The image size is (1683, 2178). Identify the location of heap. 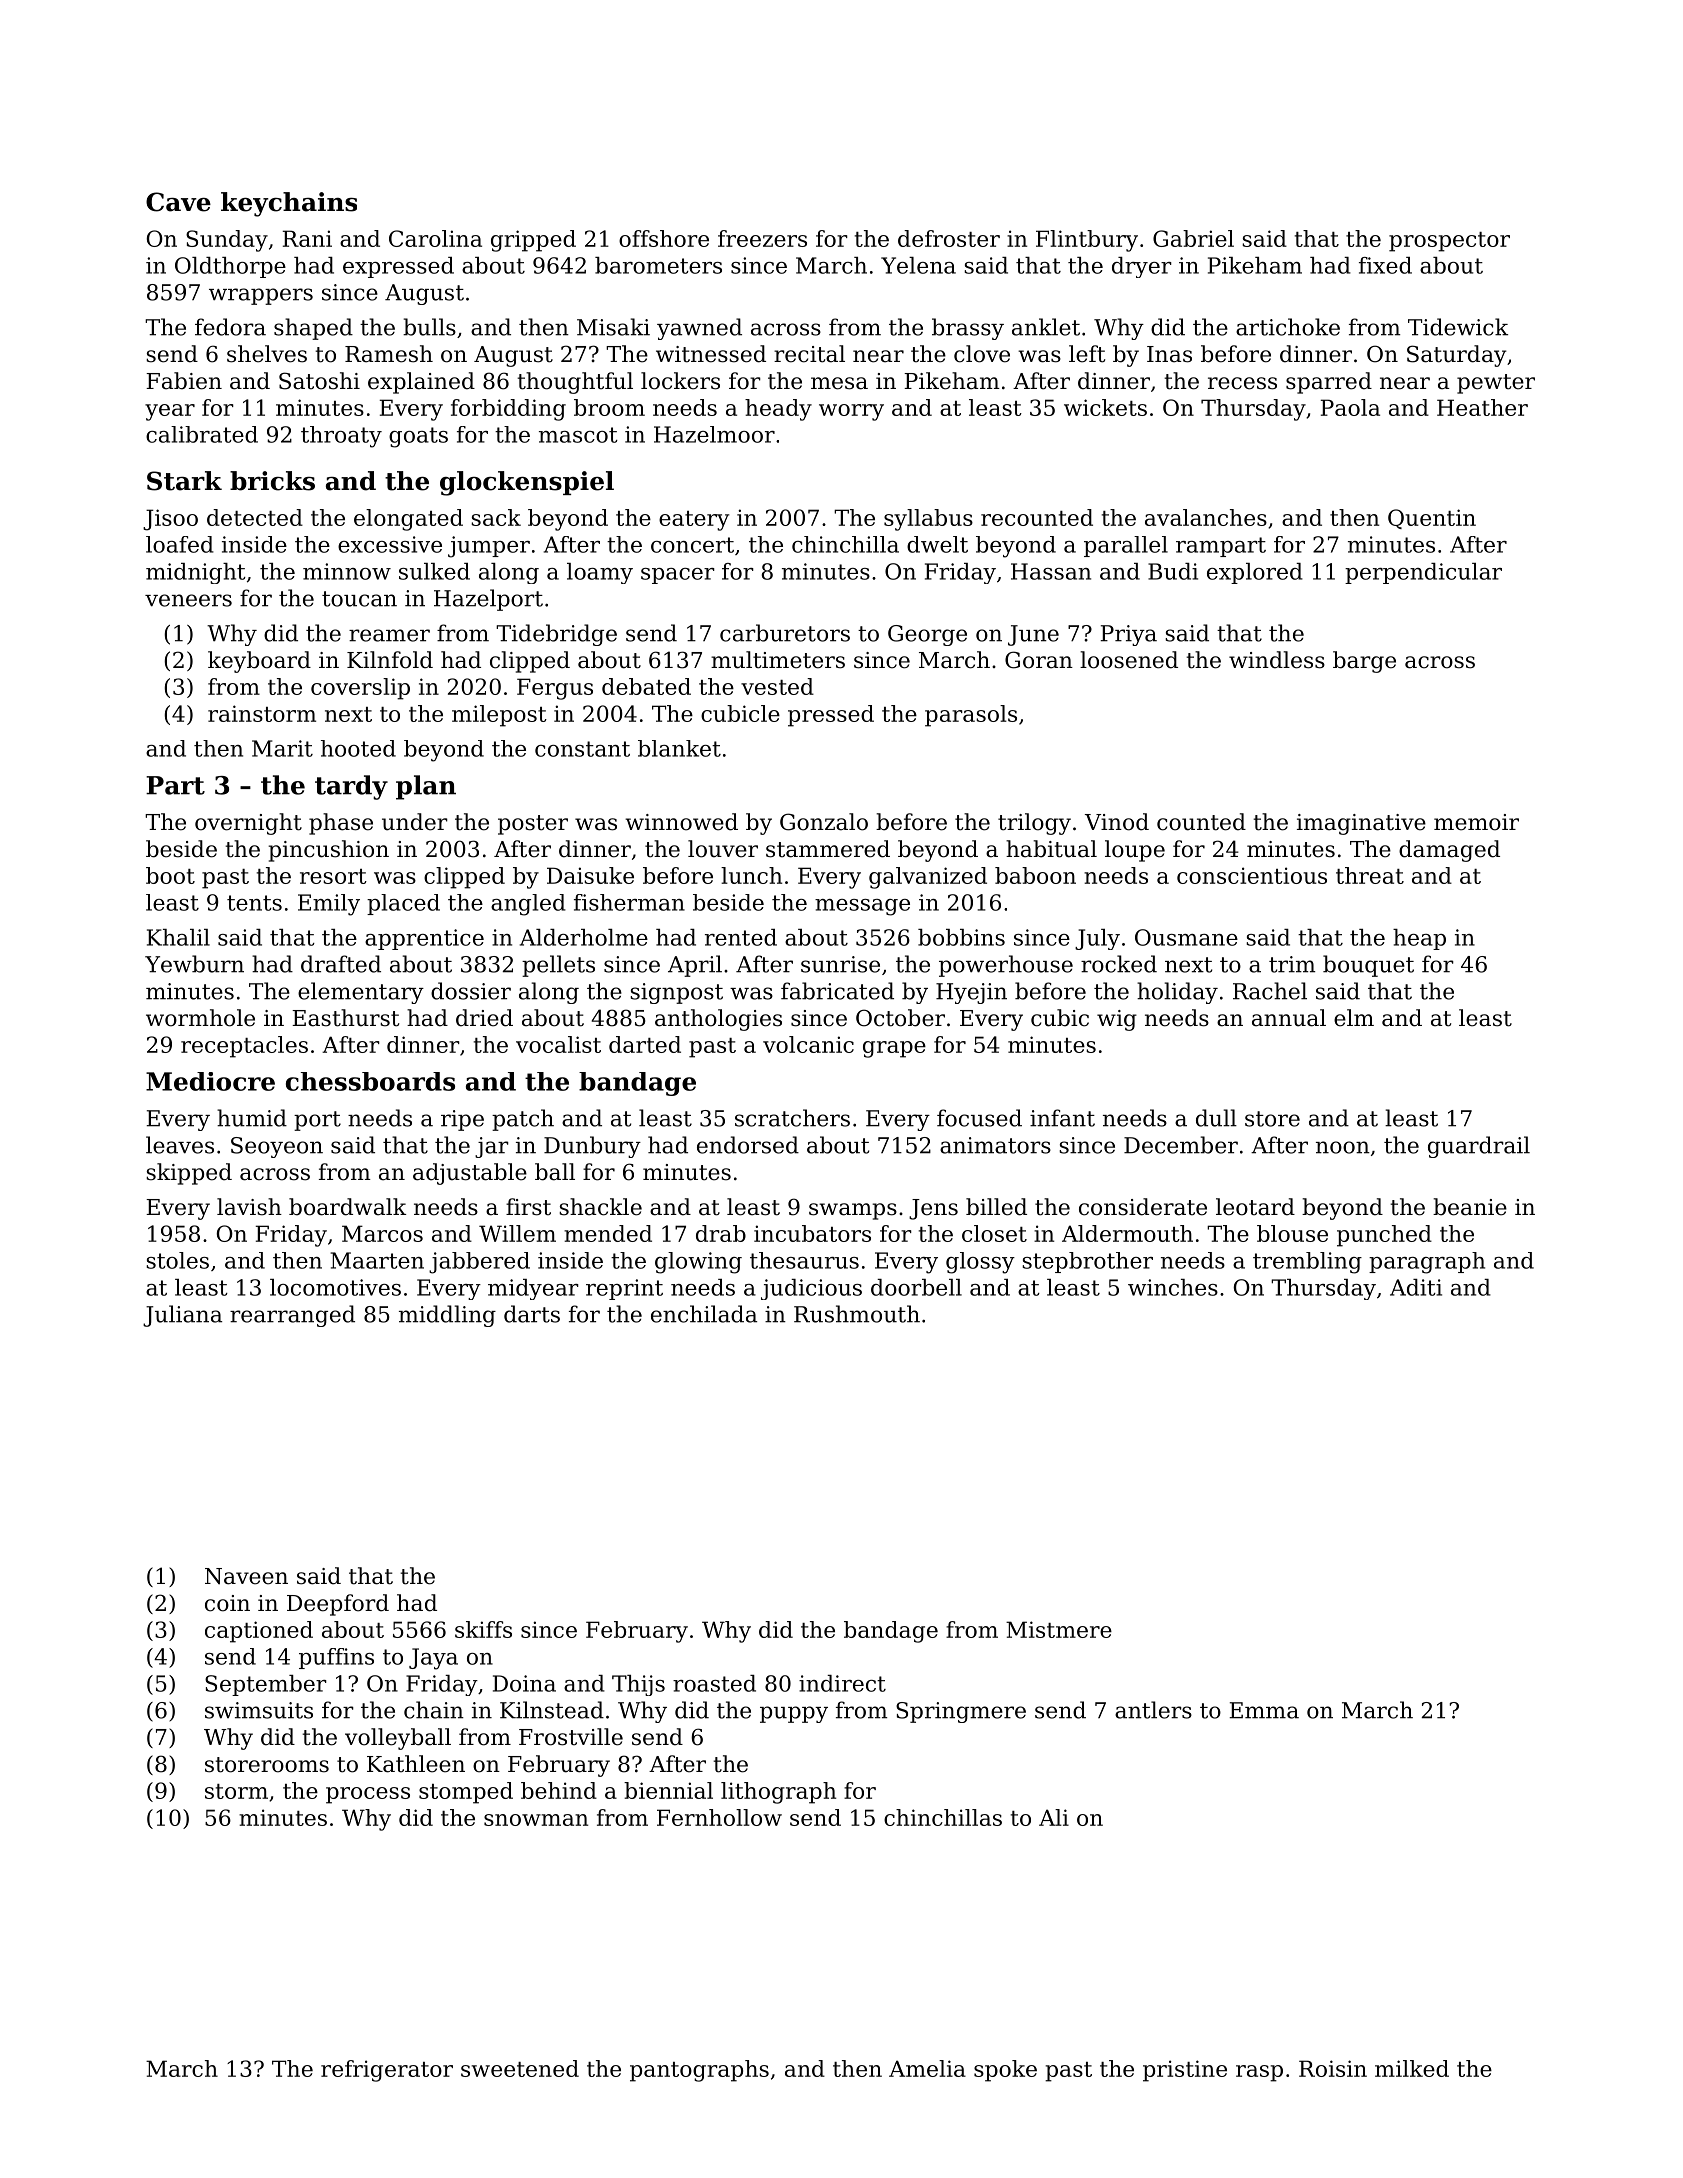
(1419, 939).
